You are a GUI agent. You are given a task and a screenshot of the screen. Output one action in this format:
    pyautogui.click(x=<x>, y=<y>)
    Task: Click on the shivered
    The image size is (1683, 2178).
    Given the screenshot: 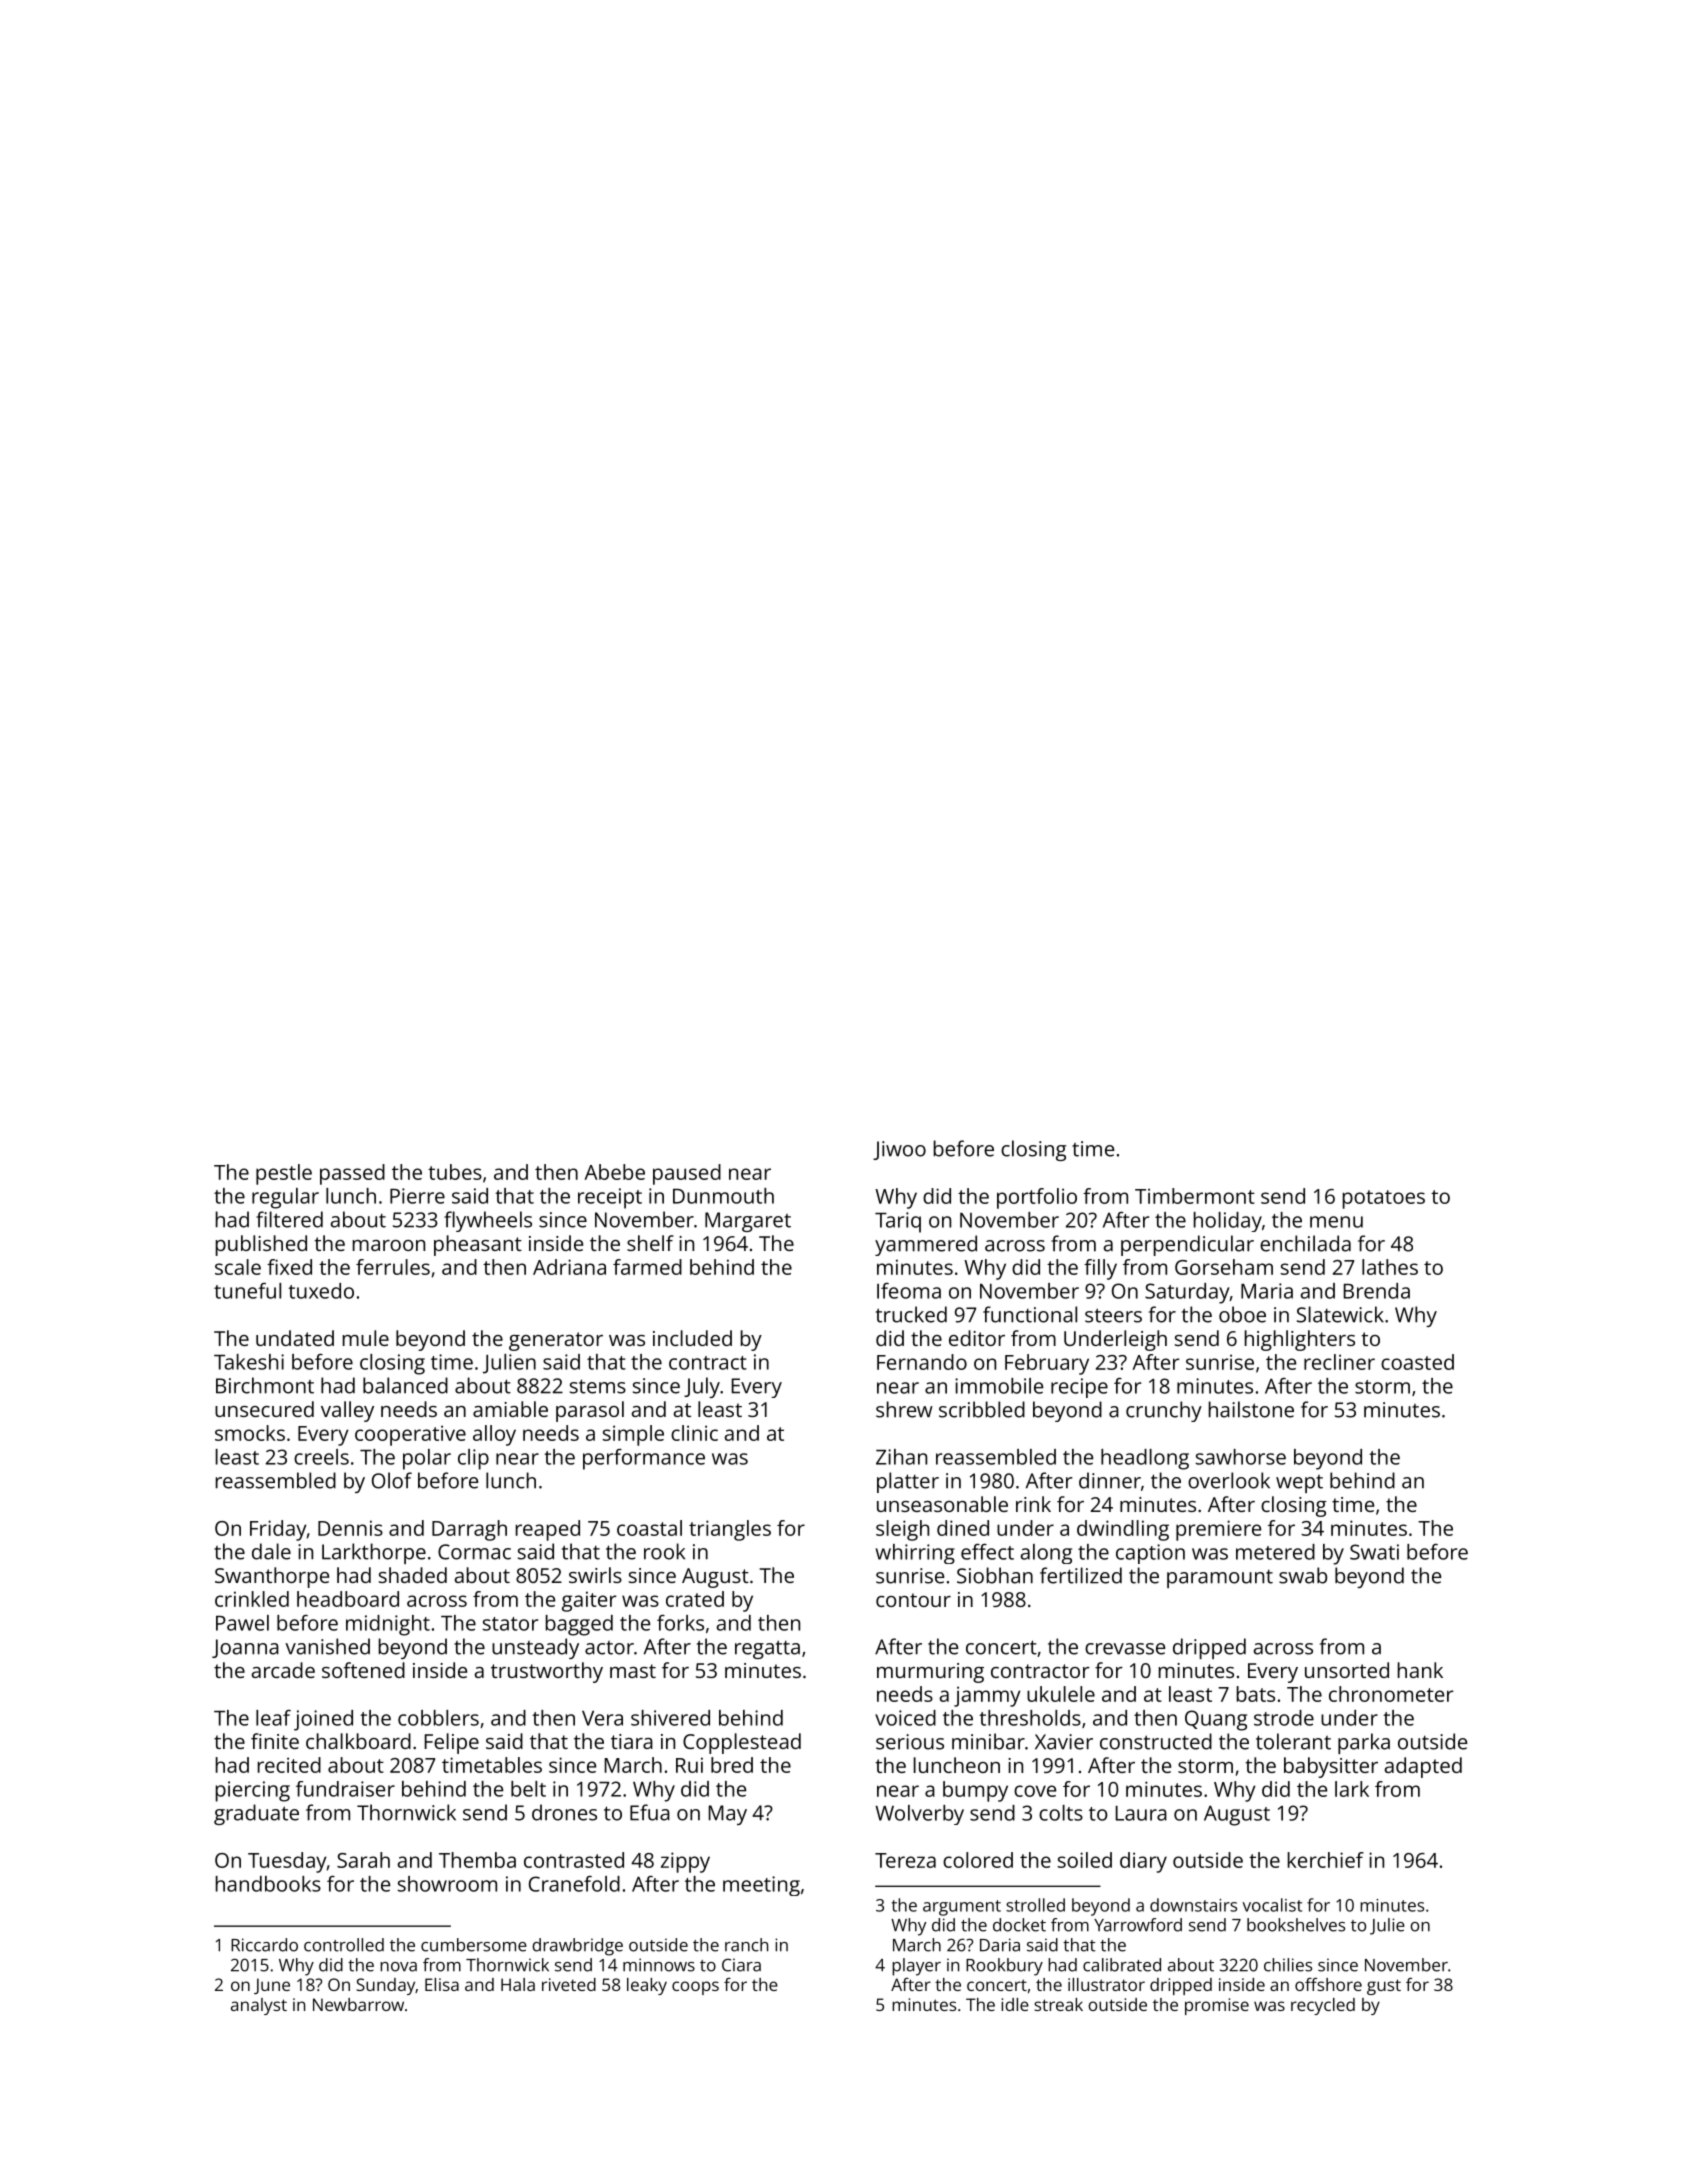 What is the action you would take?
    pyautogui.click(x=670, y=1718)
